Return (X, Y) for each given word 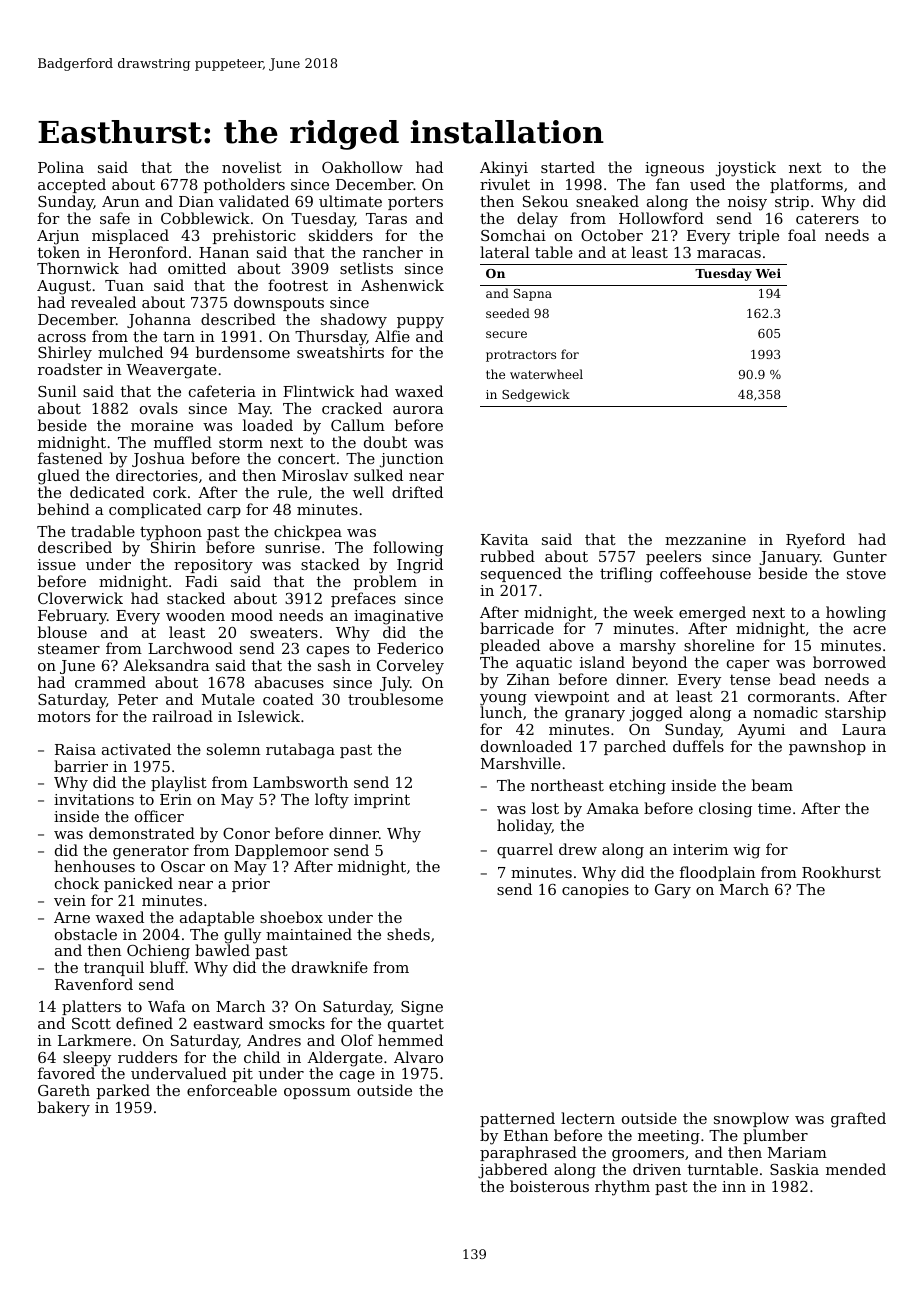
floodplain (718, 873)
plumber (775, 1136)
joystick (746, 169)
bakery (64, 1109)
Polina (61, 167)
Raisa (75, 749)
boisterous (549, 1186)
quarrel (525, 850)
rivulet (505, 184)
